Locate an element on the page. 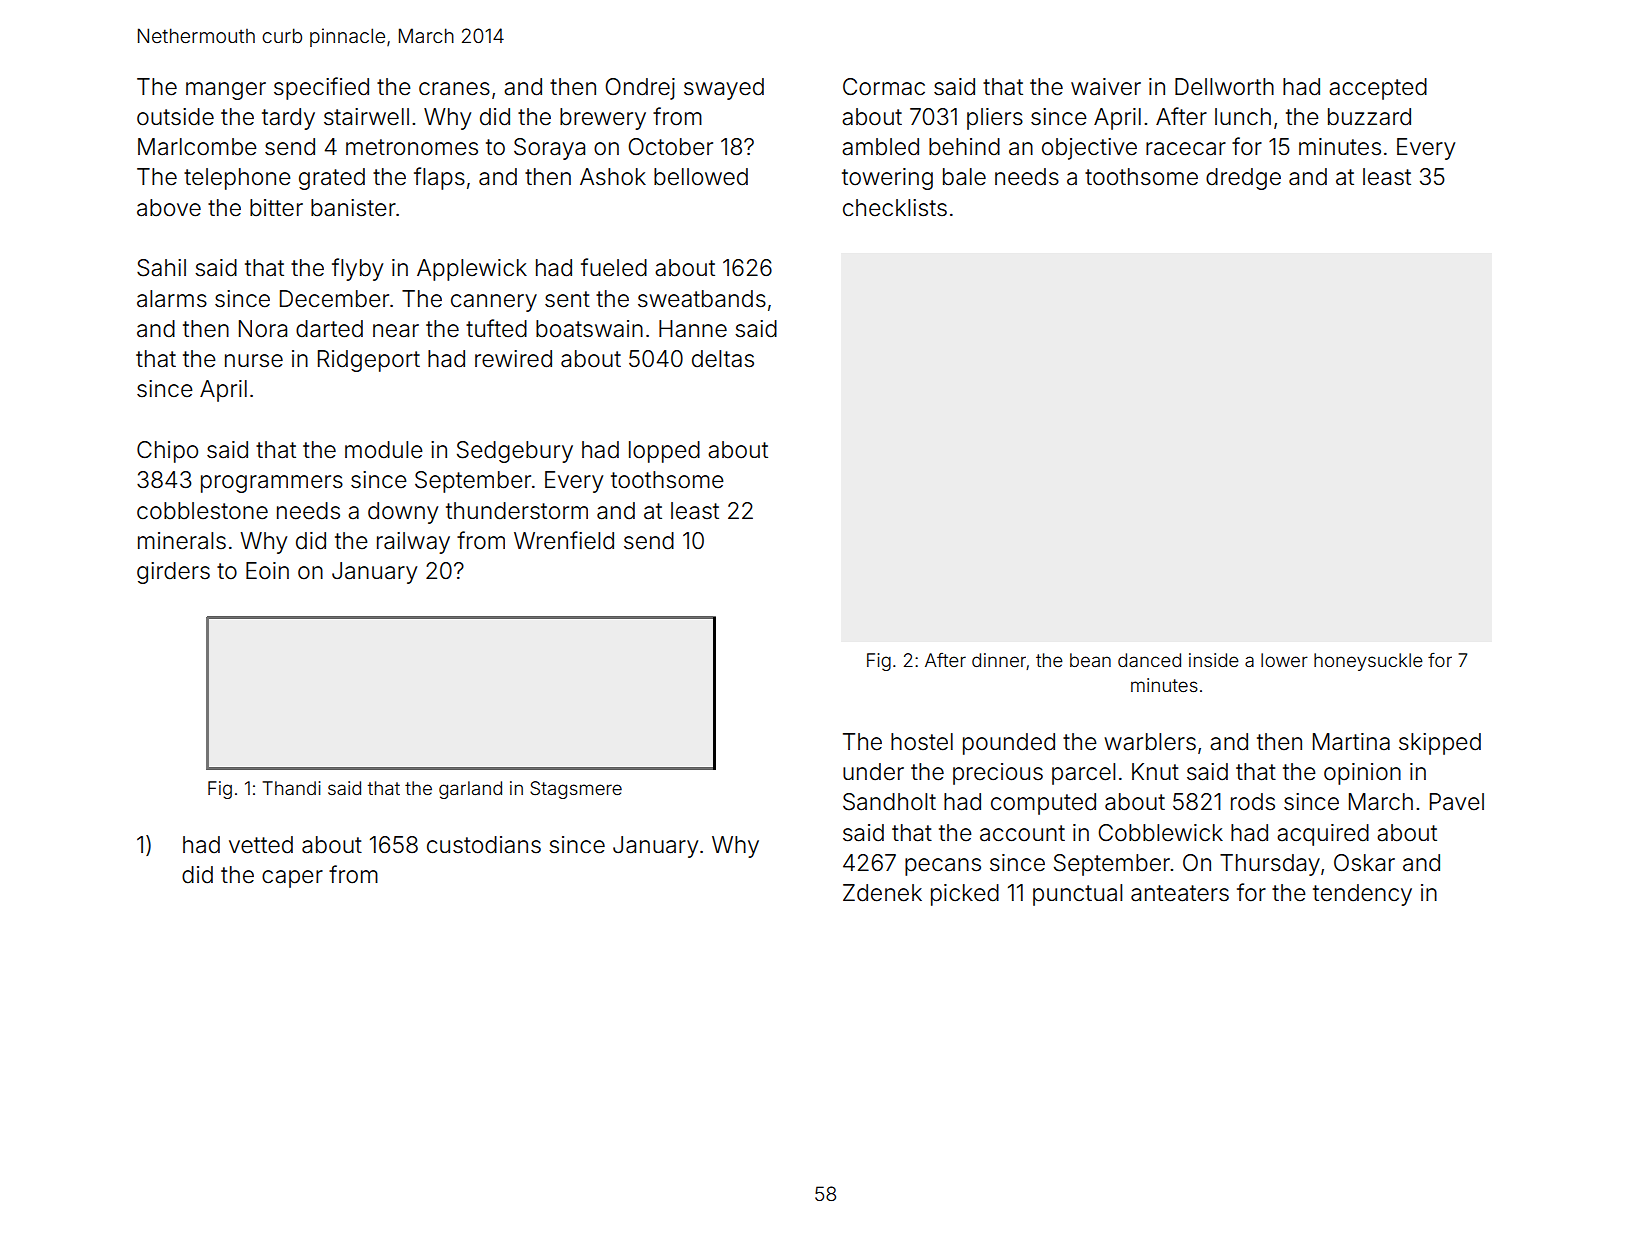 This image has width=1628, height=1258. Chipo is located at coordinates (167, 452).
